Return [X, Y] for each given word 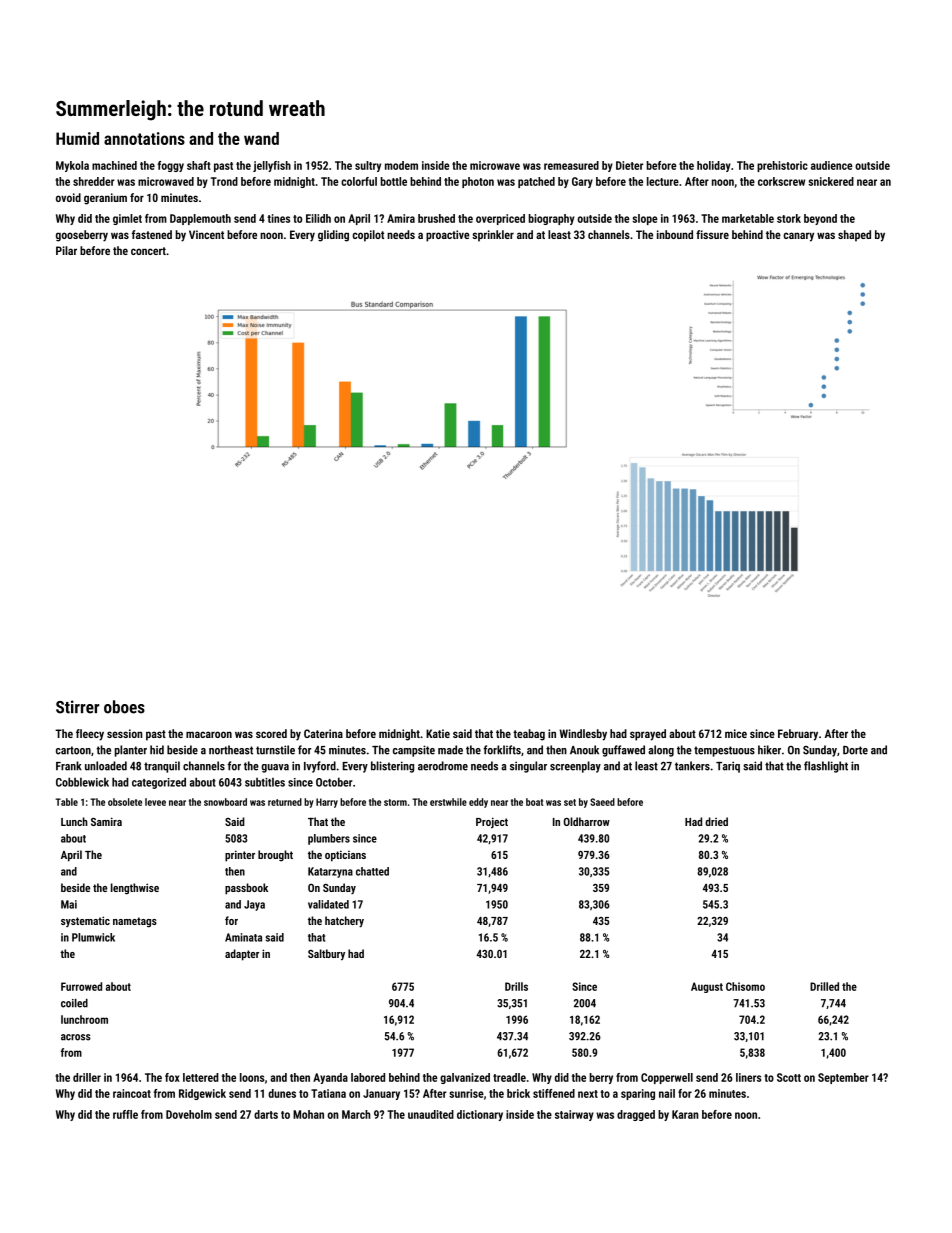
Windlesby [583, 735]
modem [401, 165]
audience [832, 165]
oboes [124, 707]
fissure [712, 234]
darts [266, 1114]
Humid [77, 138]
